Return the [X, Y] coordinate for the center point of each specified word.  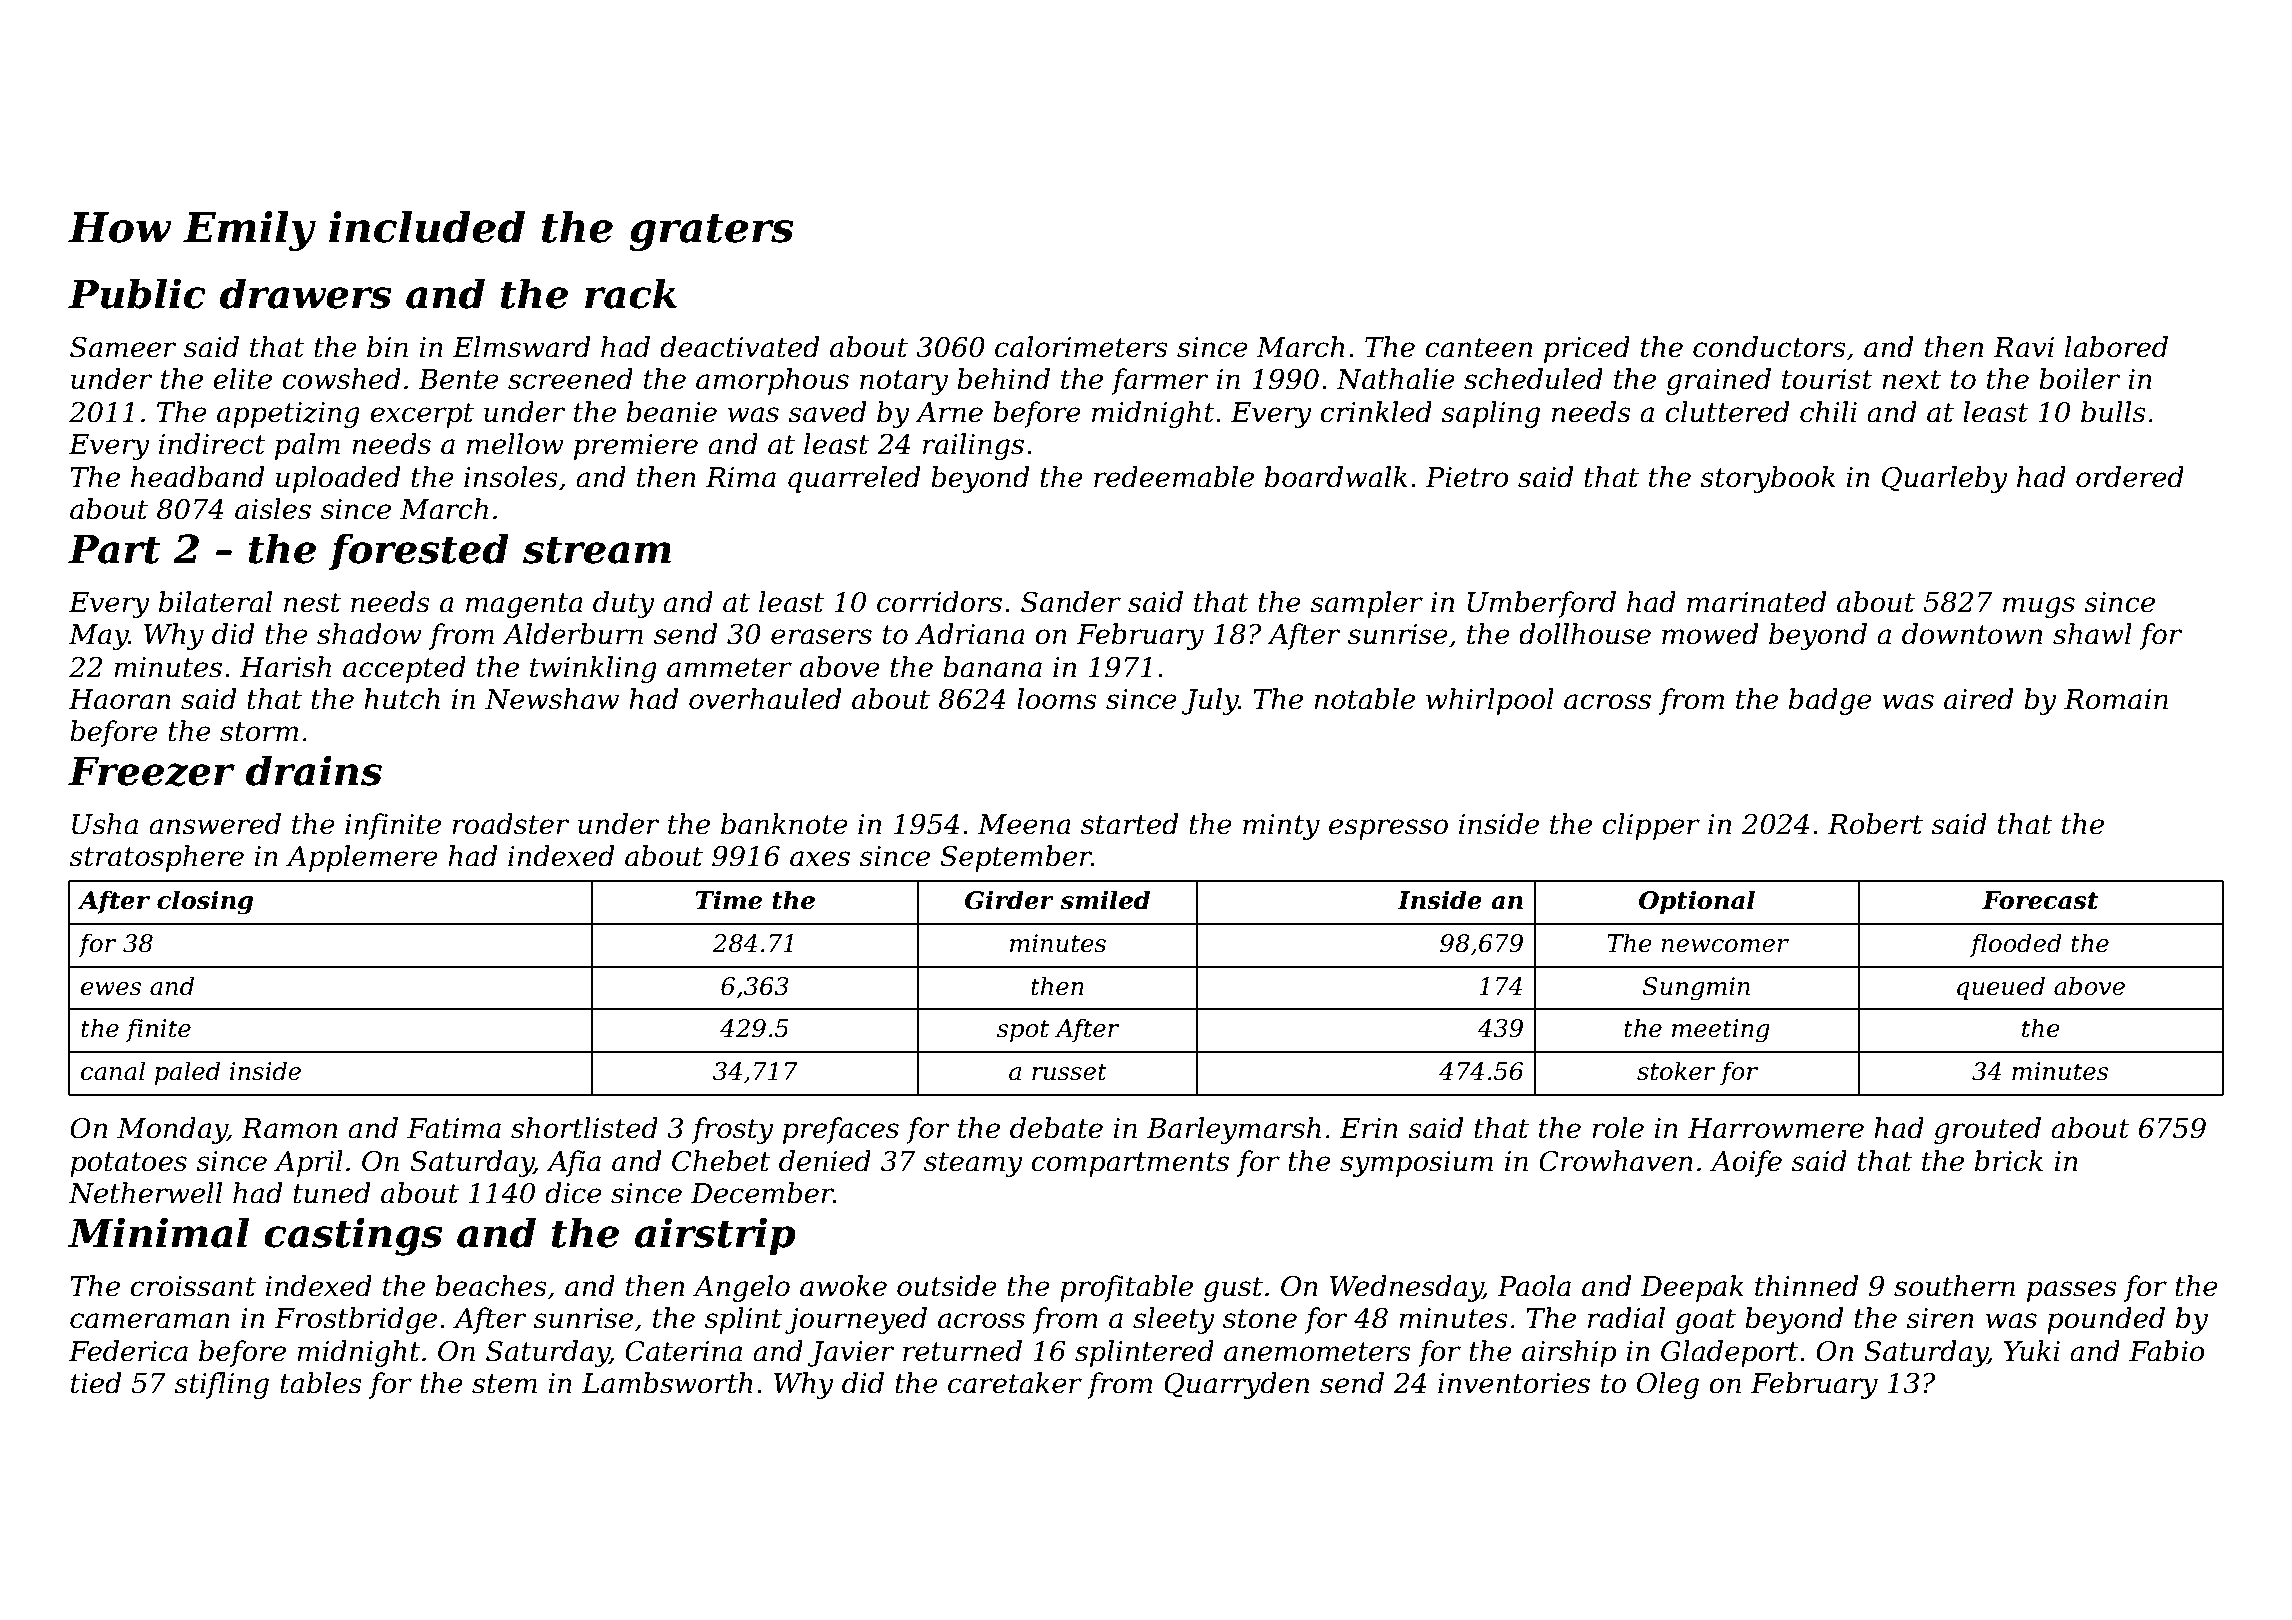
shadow [369, 634]
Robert [1875, 824]
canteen [1478, 348]
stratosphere [156, 858]
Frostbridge [355, 1320]
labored [2116, 347]
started [1129, 824]
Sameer [123, 347]
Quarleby [1945, 479]
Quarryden [1236, 1385]
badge [1830, 701]
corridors [939, 602]
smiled [1105, 900]
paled [187, 1073]
